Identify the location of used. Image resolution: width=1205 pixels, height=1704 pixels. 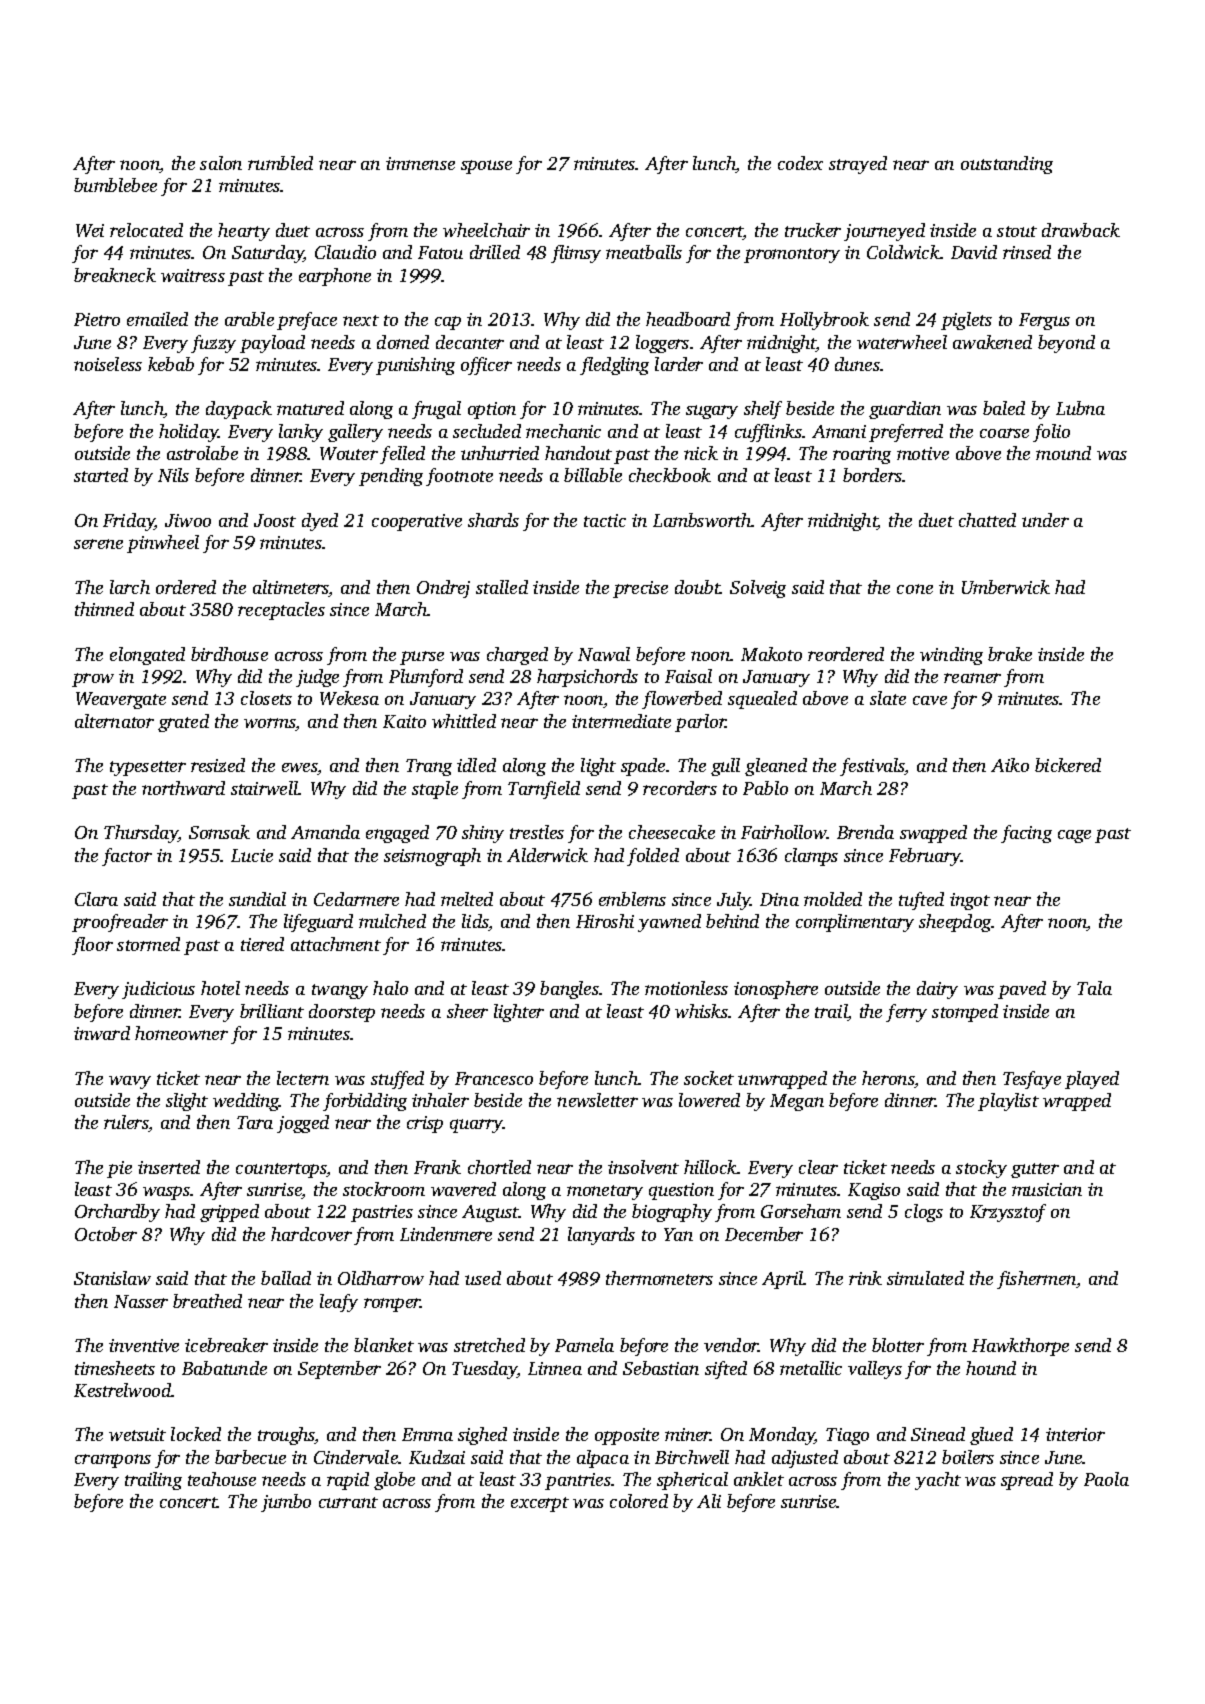
(483, 1278).
